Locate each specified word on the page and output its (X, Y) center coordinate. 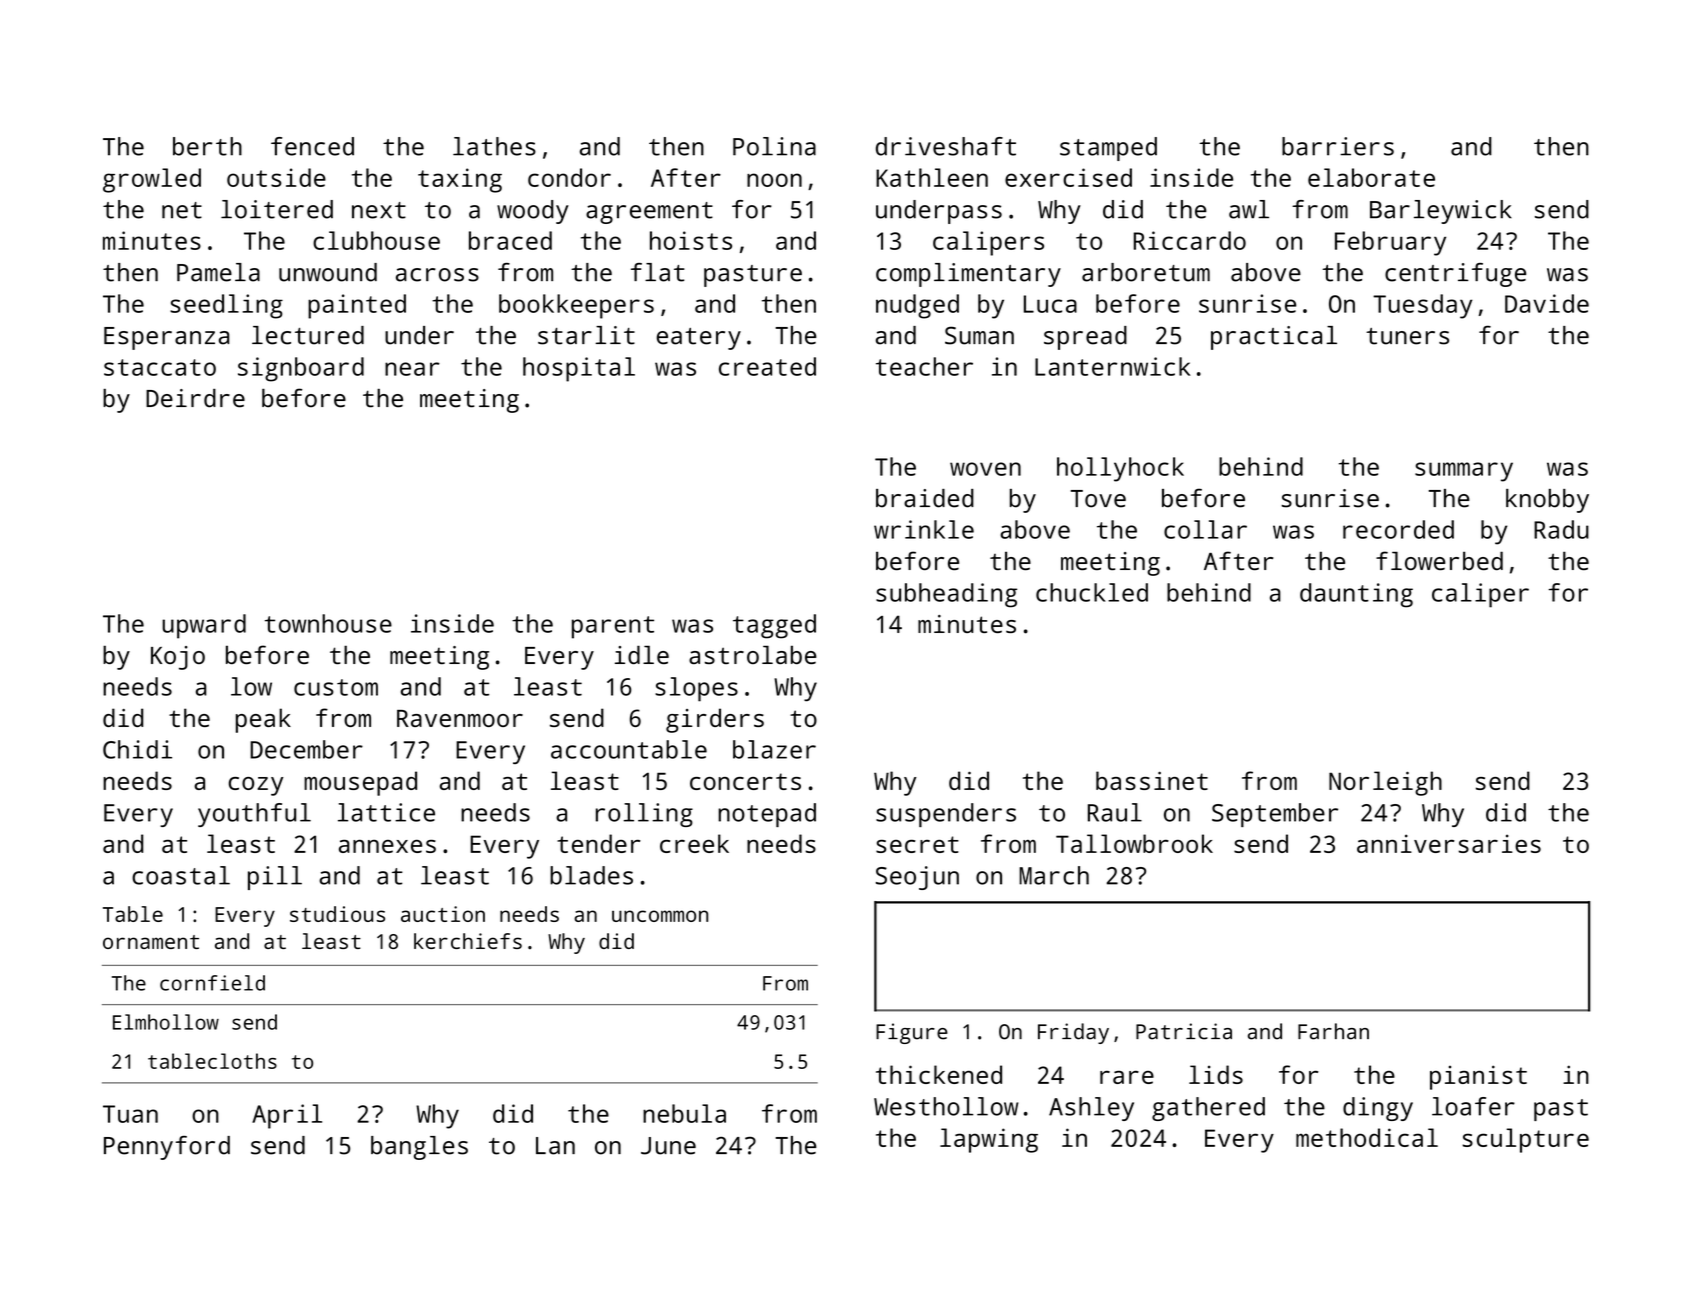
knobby (1547, 501)
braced (510, 240)
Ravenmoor (460, 718)
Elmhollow (166, 1022)
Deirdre (195, 398)
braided (925, 498)
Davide (1547, 303)
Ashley (1091, 1109)
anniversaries (1449, 843)
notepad (767, 815)
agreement (649, 213)
